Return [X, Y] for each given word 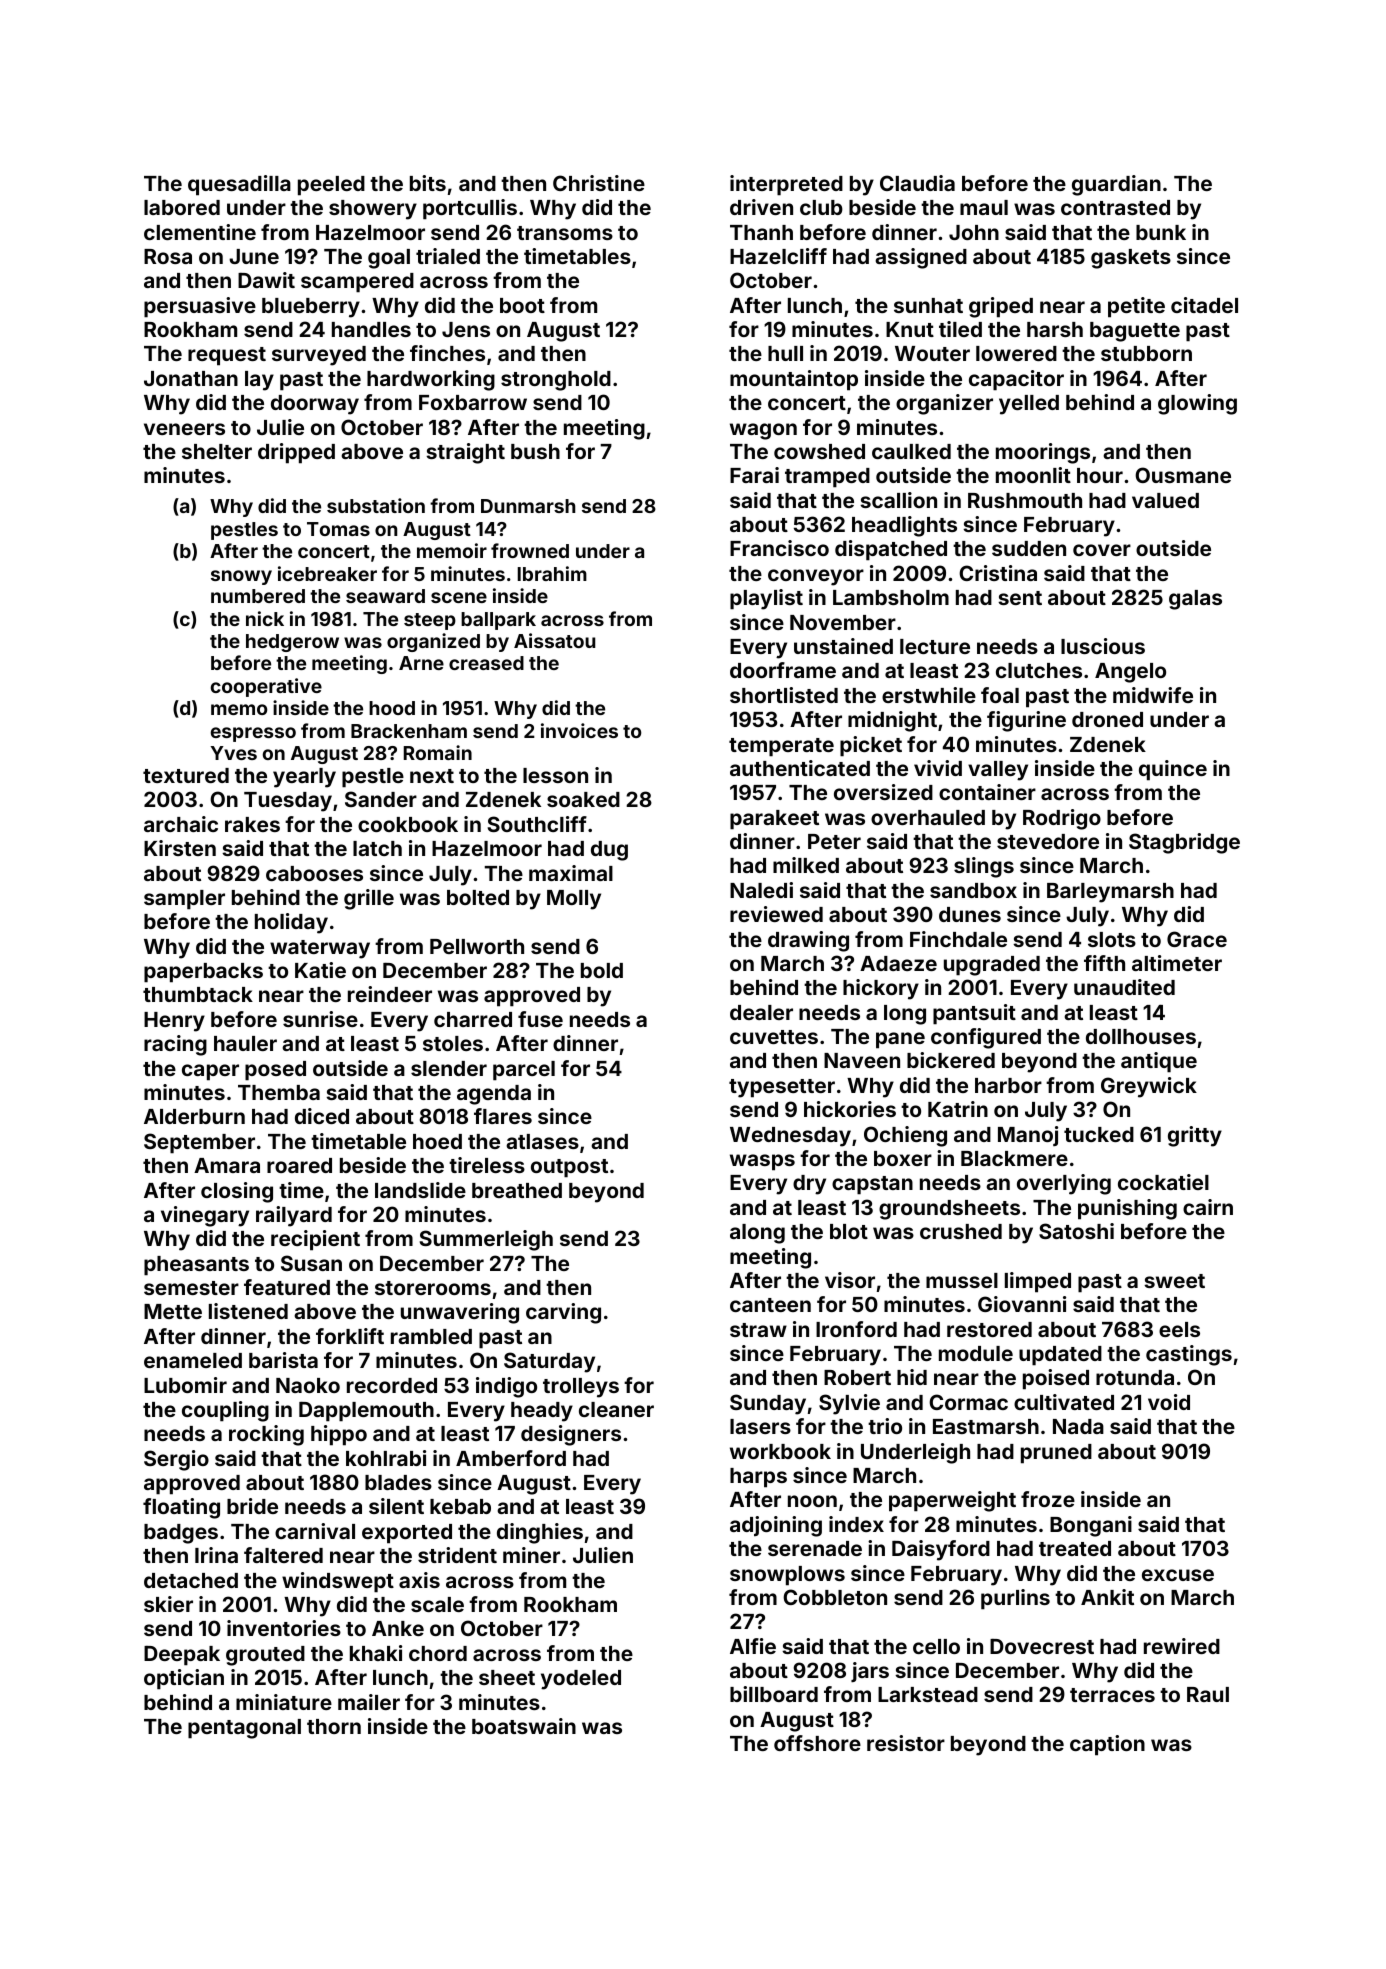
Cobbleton [835, 1597]
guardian [1116, 185]
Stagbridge [1184, 843]
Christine [599, 183]
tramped [827, 478]
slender [449, 1068]
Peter [834, 841]
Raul [1208, 1694]
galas [1195, 600]
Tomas [338, 529]
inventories [284, 1628]
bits [428, 183]
